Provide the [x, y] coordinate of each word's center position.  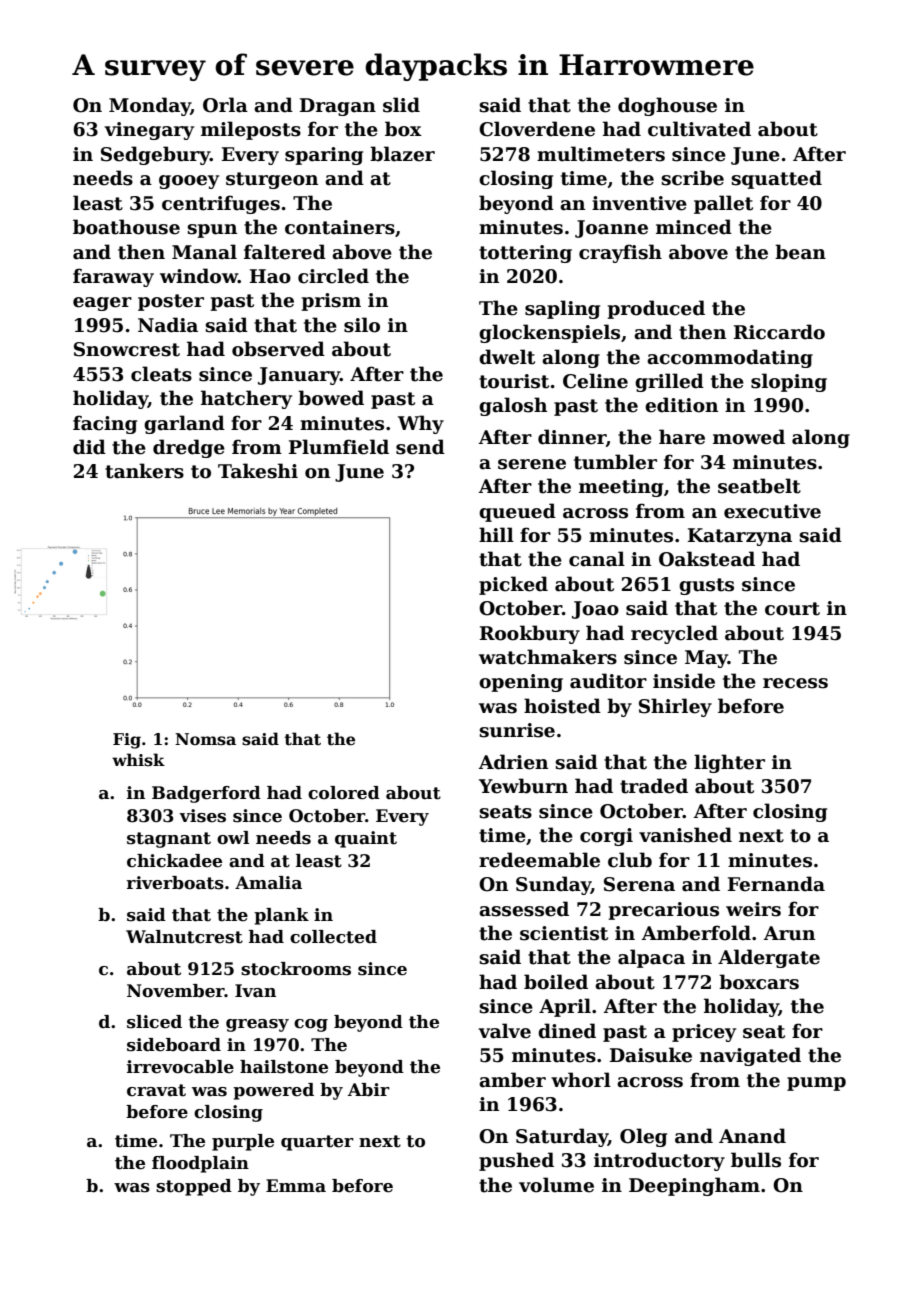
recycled [674, 634]
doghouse [667, 106]
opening [521, 683]
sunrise [517, 730]
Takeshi [258, 471]
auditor [608, 681]
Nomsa [205, 739]
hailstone [284, 1067]
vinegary [149, 131]
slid [401, 105]
